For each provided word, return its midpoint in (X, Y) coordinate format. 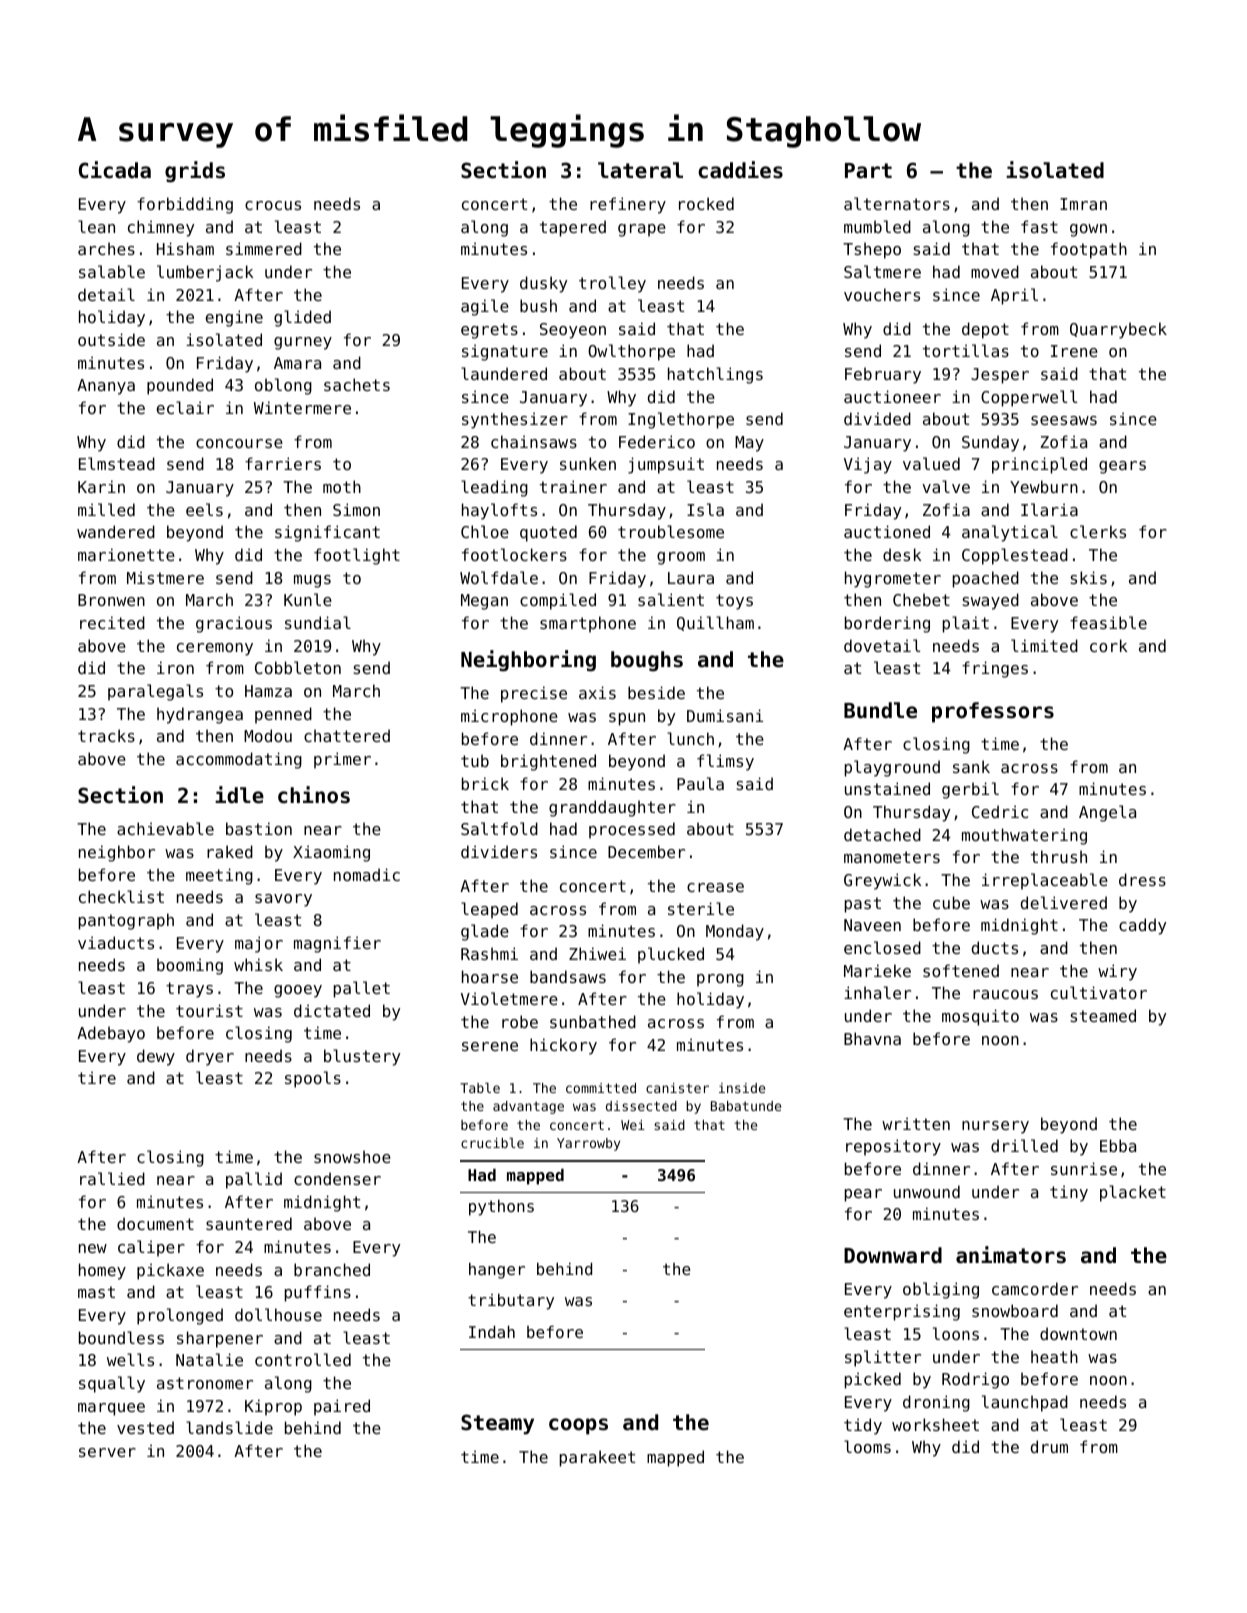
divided (877, 418)
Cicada (115, 170)
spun (627, 719)
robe (520, 1021)
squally (112, 1384)
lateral (640, 170)
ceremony (215, 649)
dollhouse (278, 1314)
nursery (995, 1127)
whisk (258, 964)
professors (993, 712)
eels (204, 509)
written (916, 1123)
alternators (897, 203)
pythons (501, 1208)
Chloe (485, 531)
